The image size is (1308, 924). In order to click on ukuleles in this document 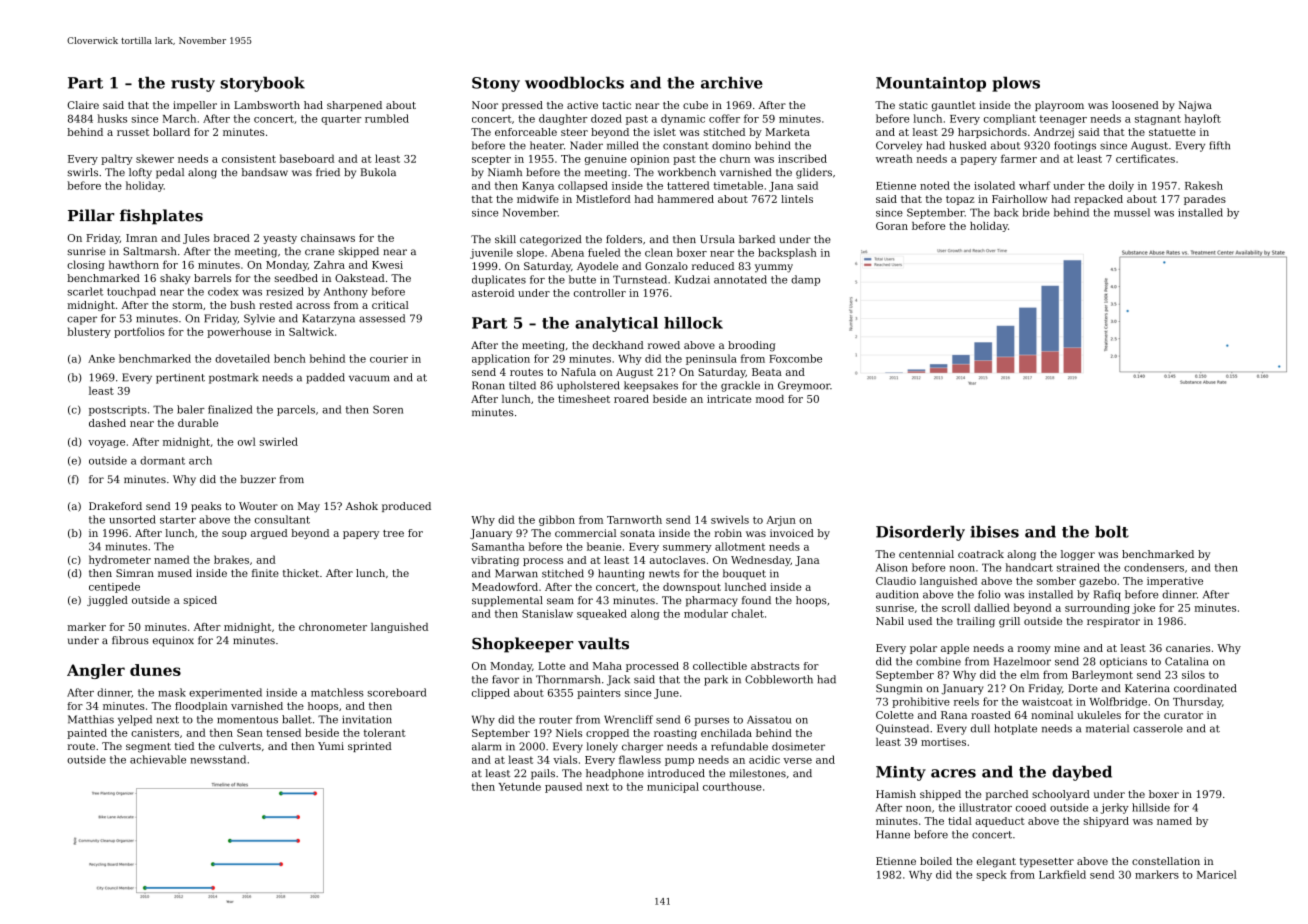, I will do `click(1099, 715)`.
